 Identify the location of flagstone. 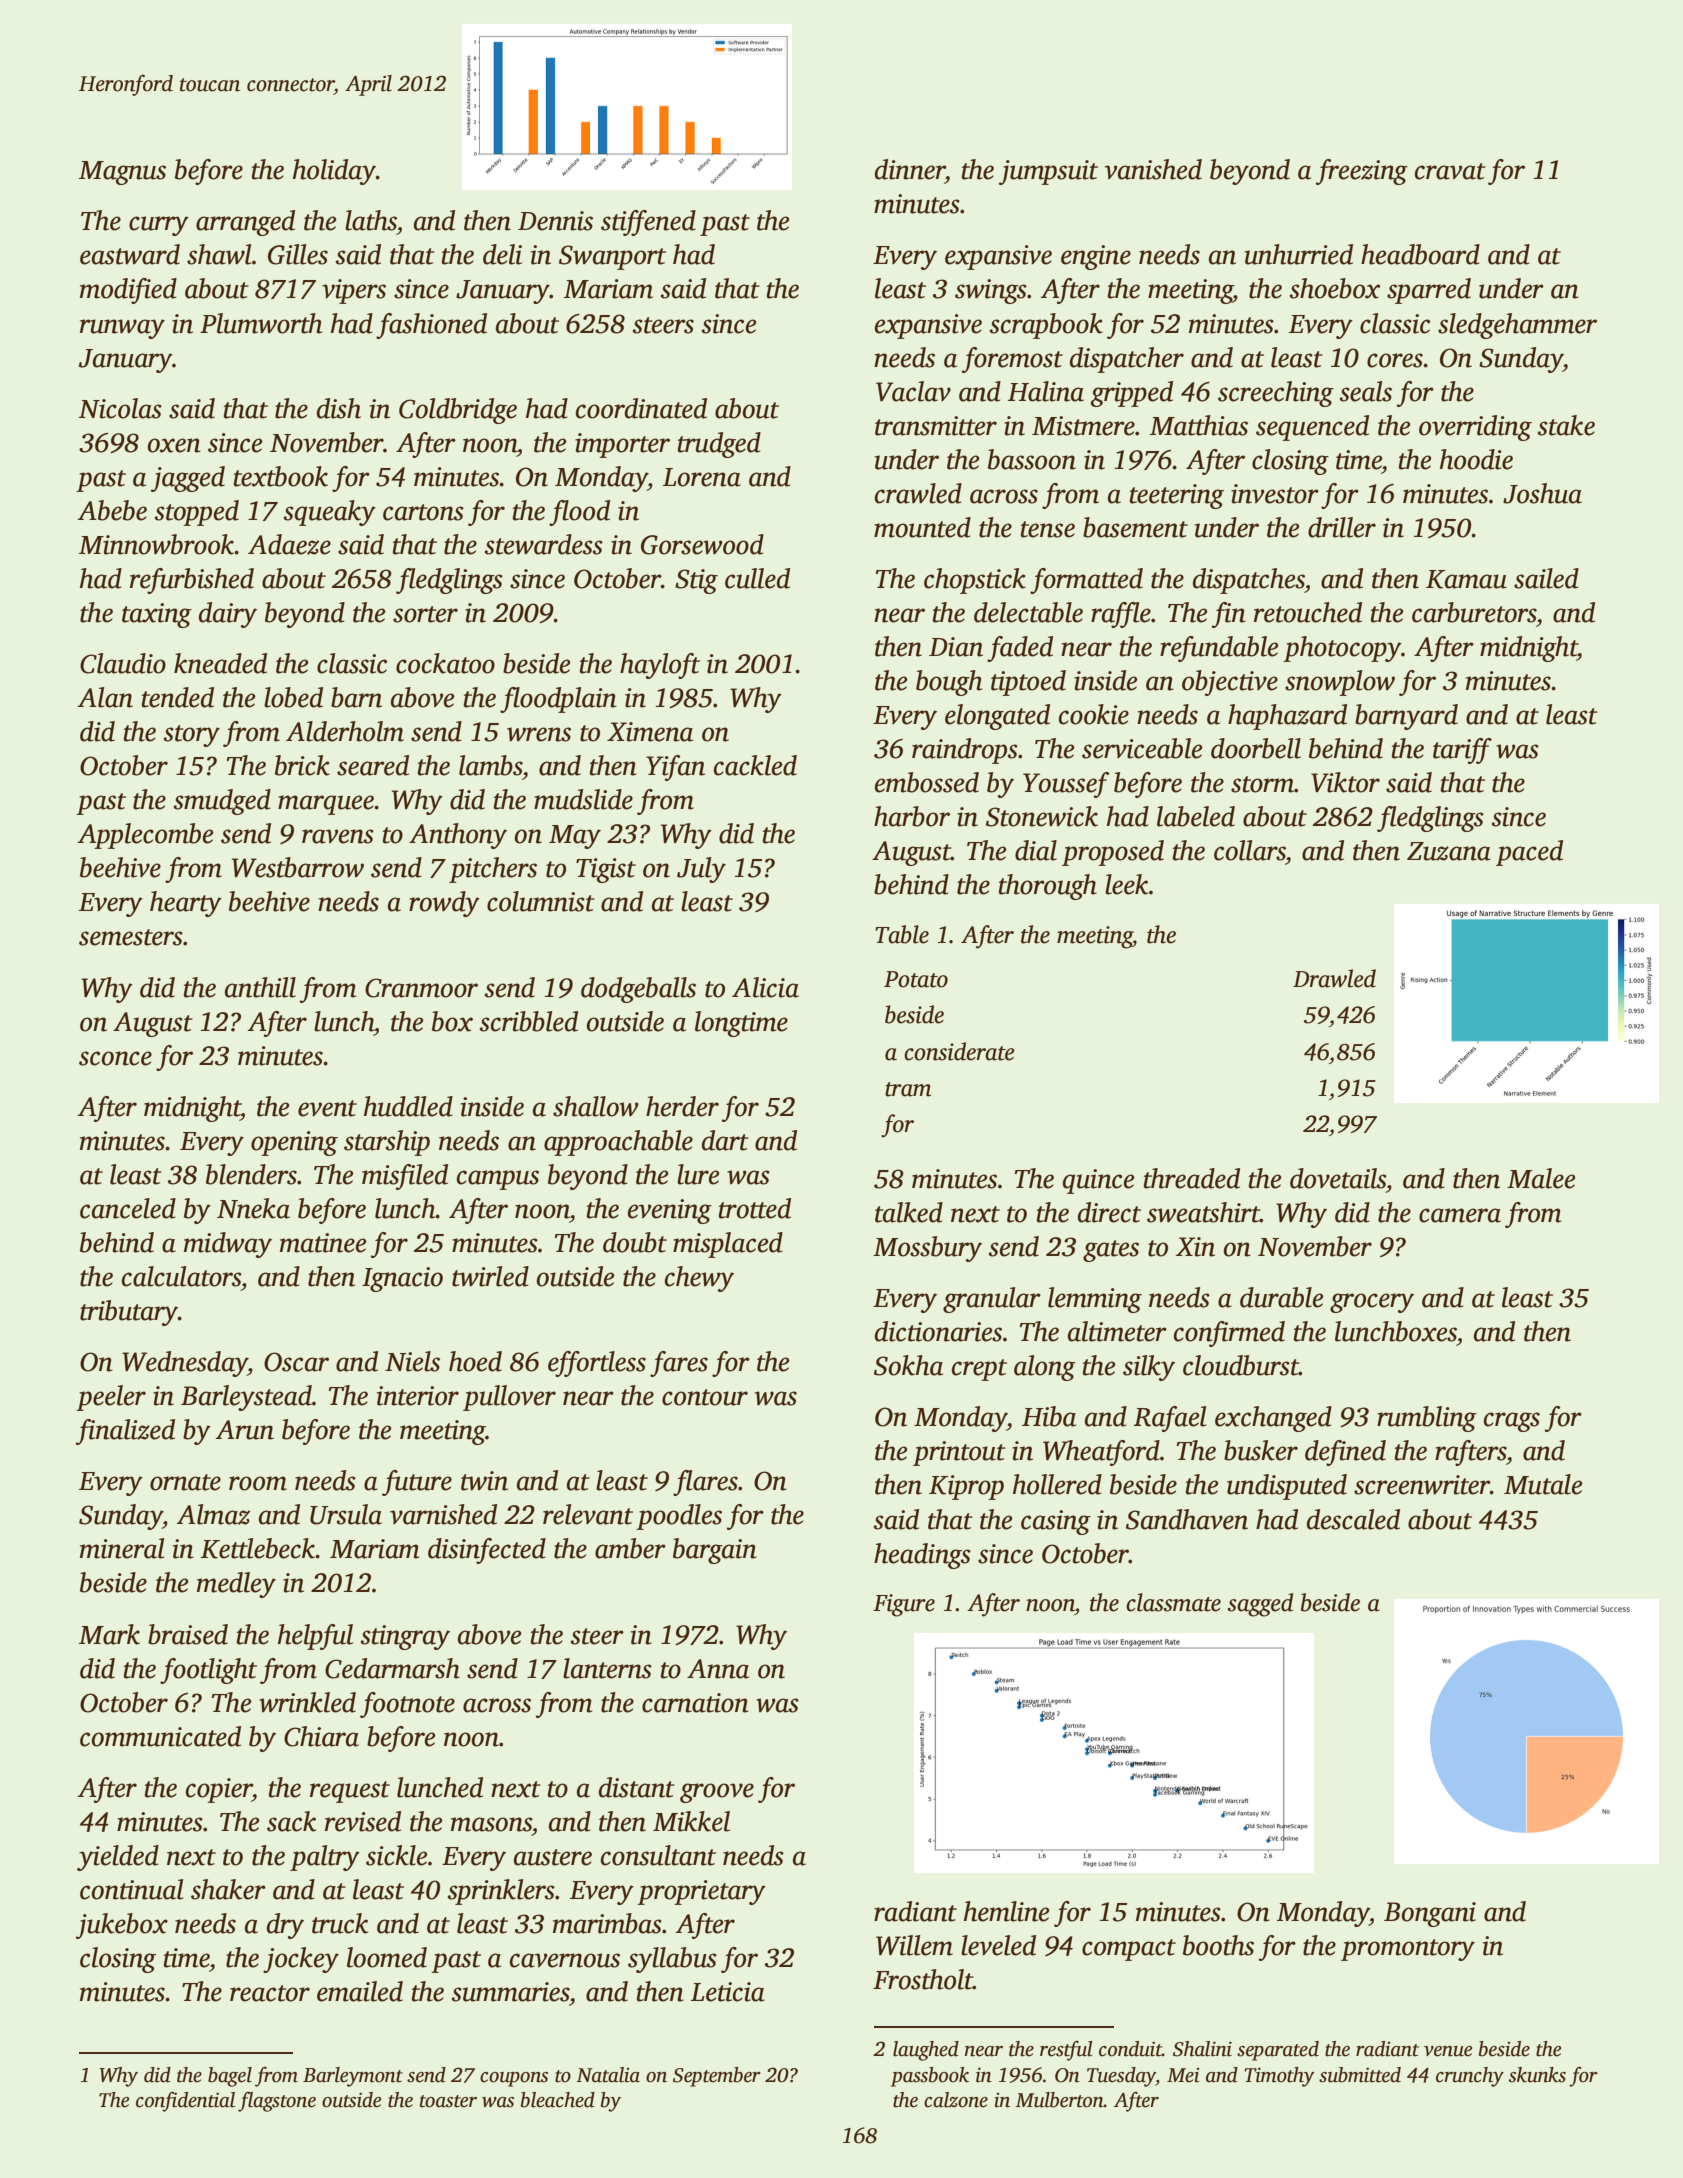
(277, 2102).
